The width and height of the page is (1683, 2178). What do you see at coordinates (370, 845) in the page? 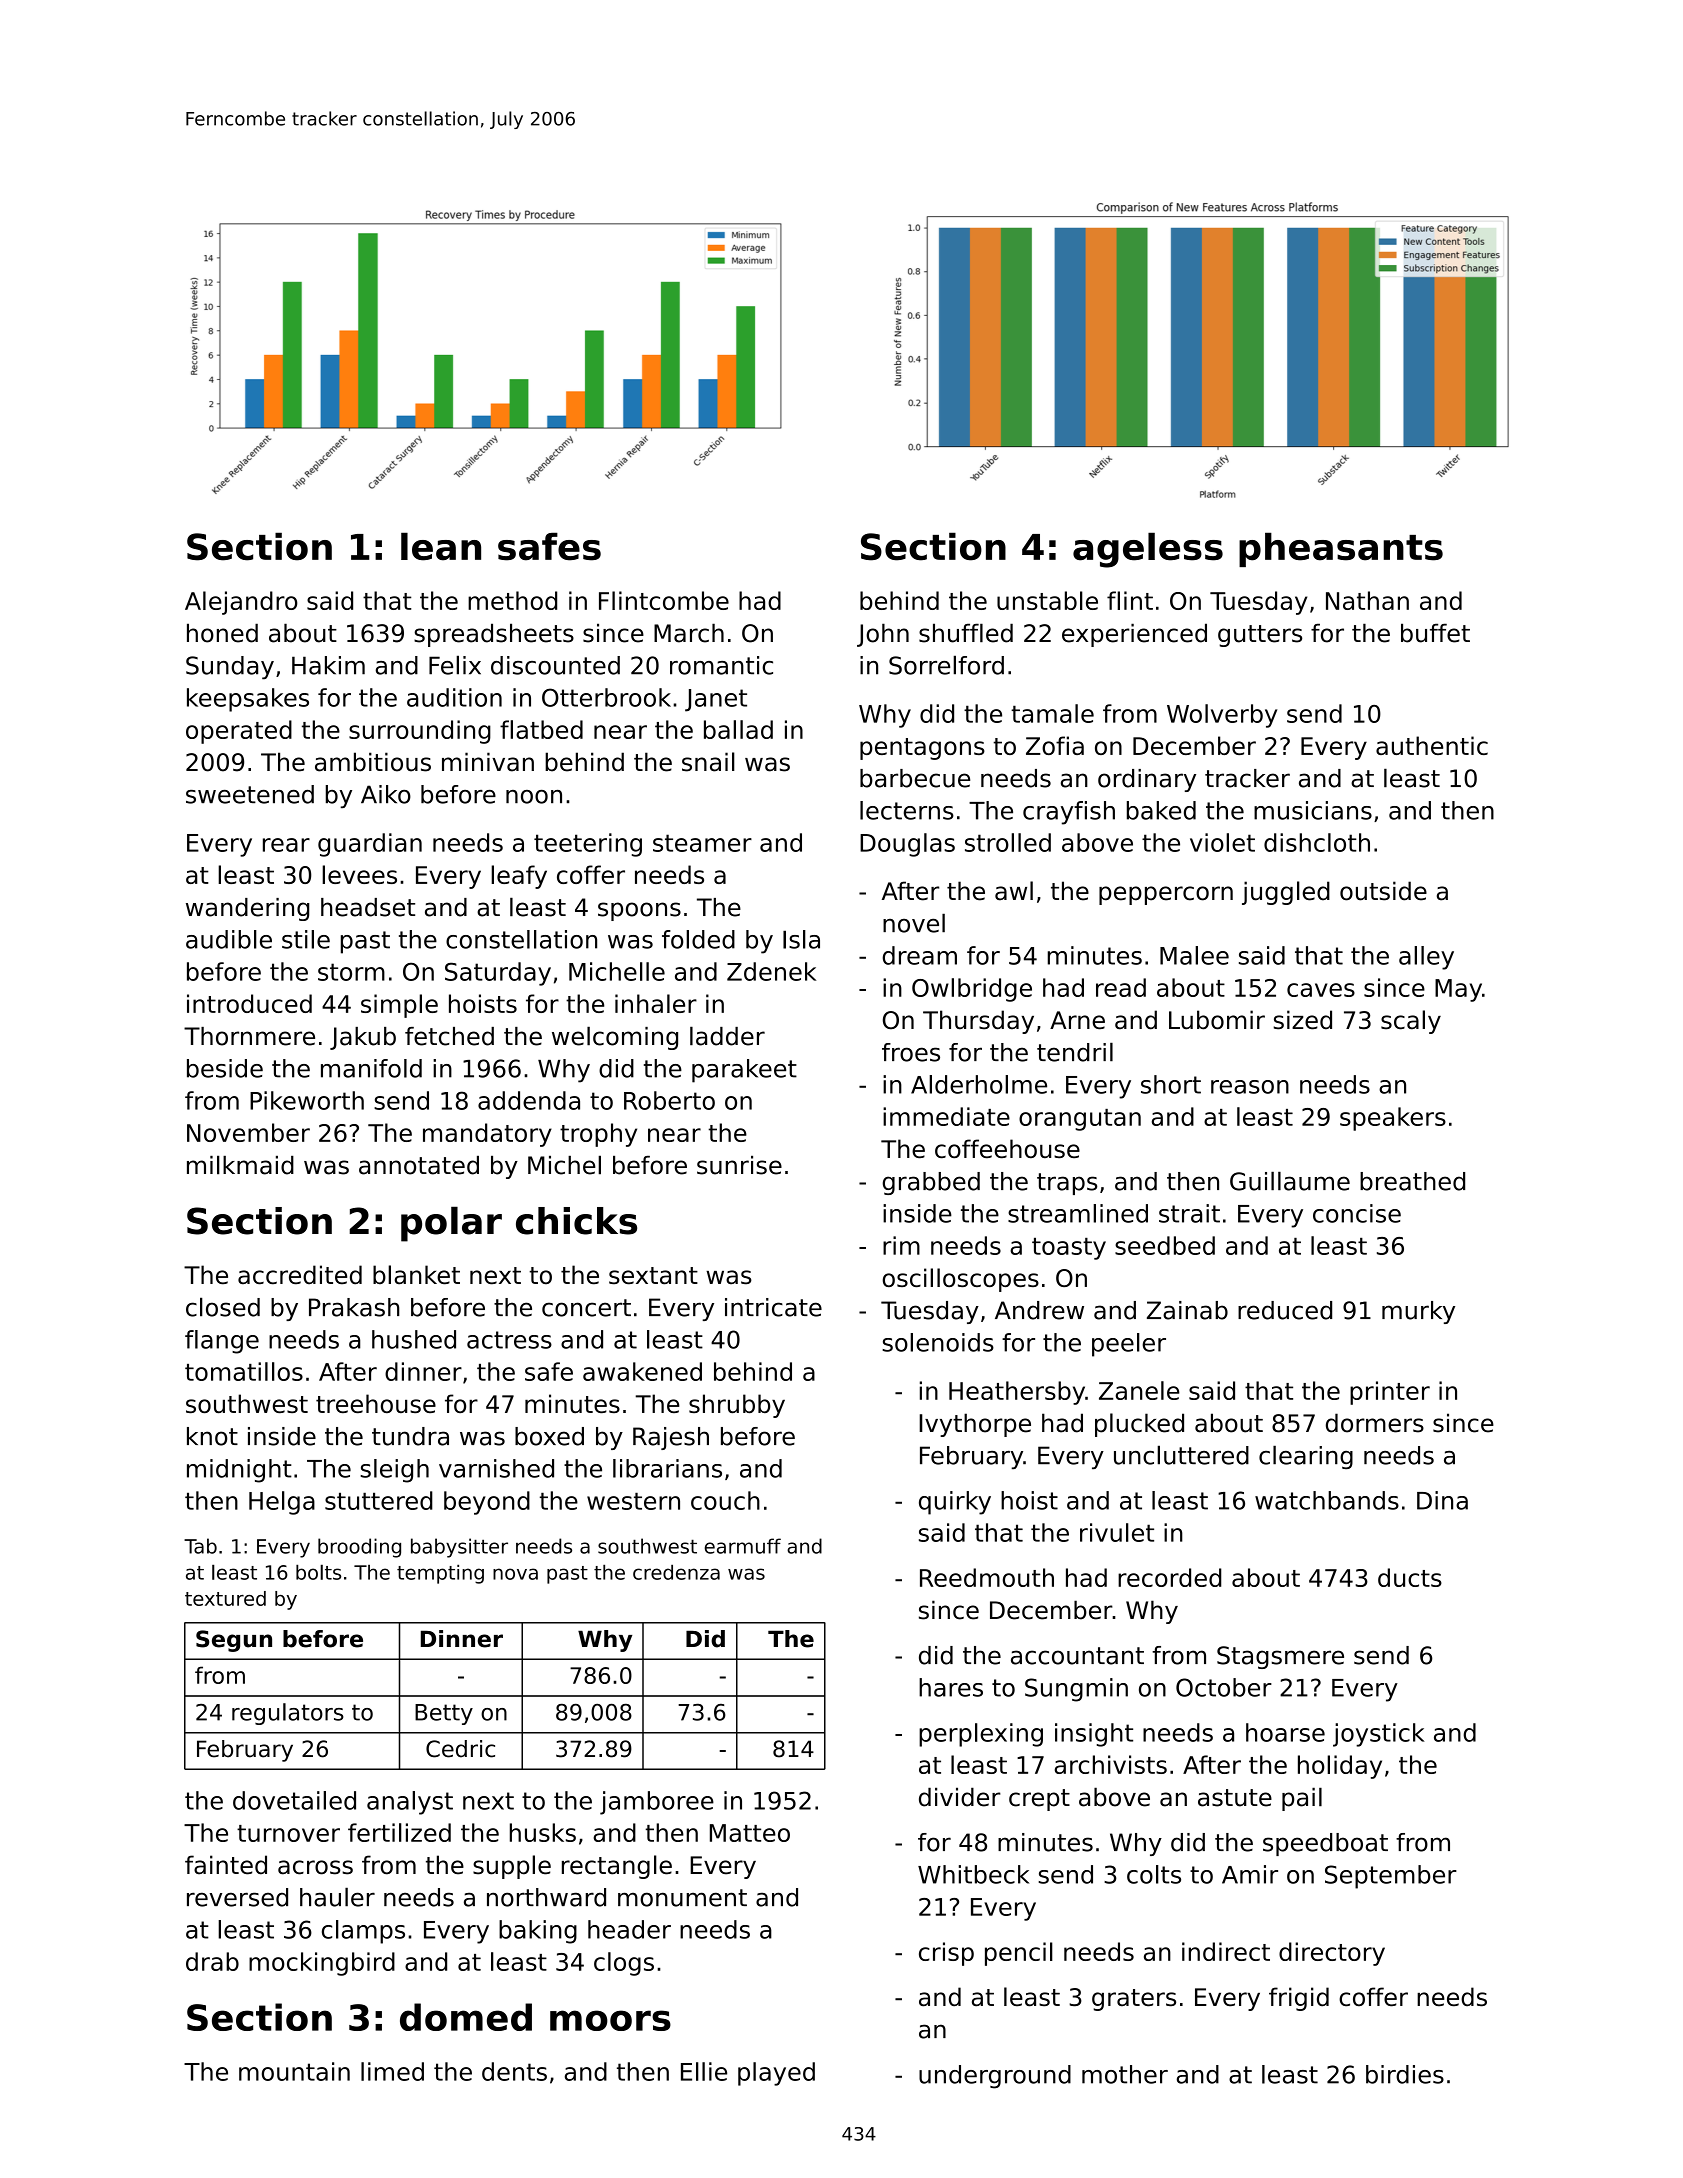
I see `guardian` at bounding box center [370, 845].
